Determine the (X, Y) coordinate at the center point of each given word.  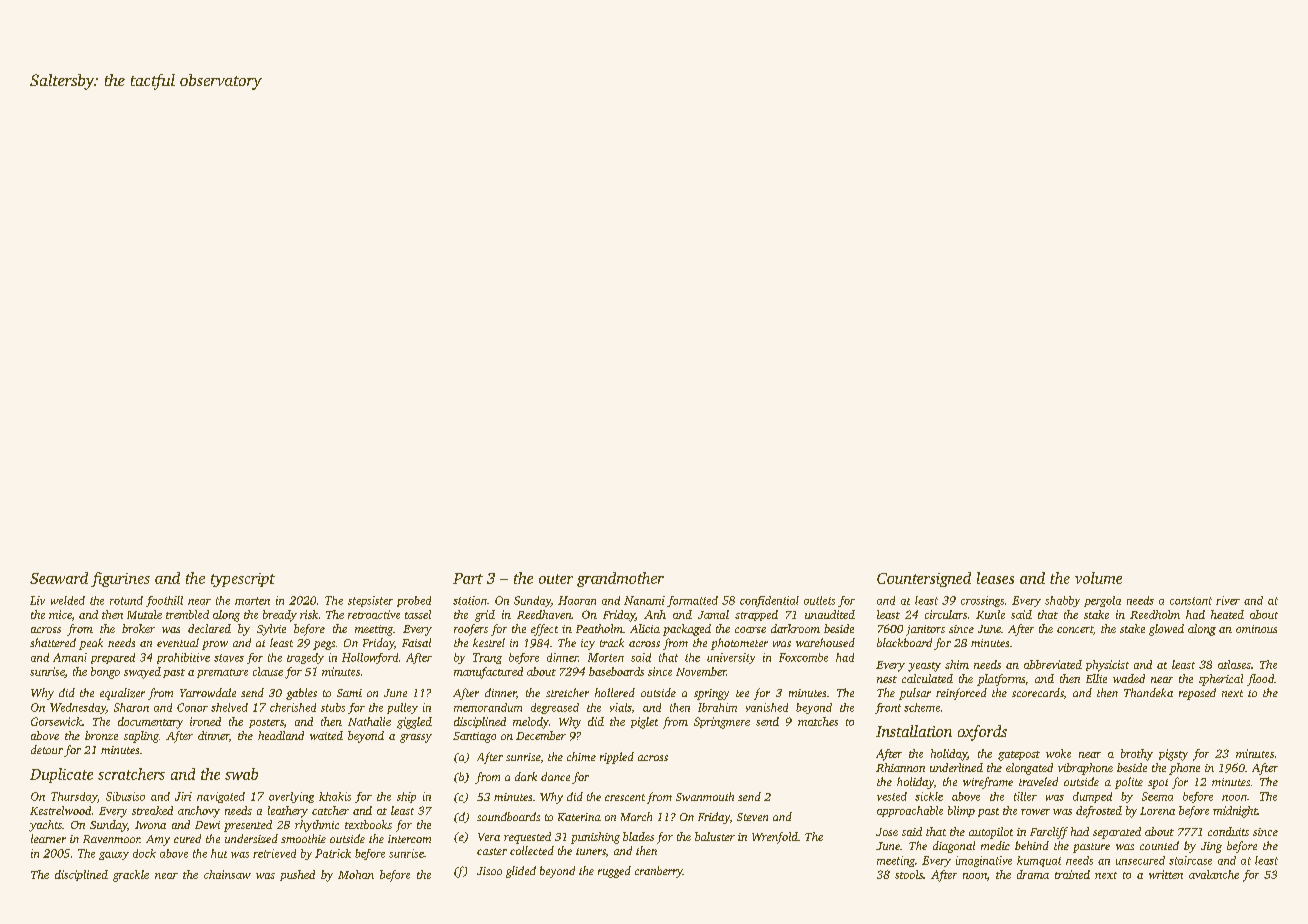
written (1166, 874)
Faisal (416, 642)
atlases (1234, 664)
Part (468, 578)
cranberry (659, 872)
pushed (297, 875)
